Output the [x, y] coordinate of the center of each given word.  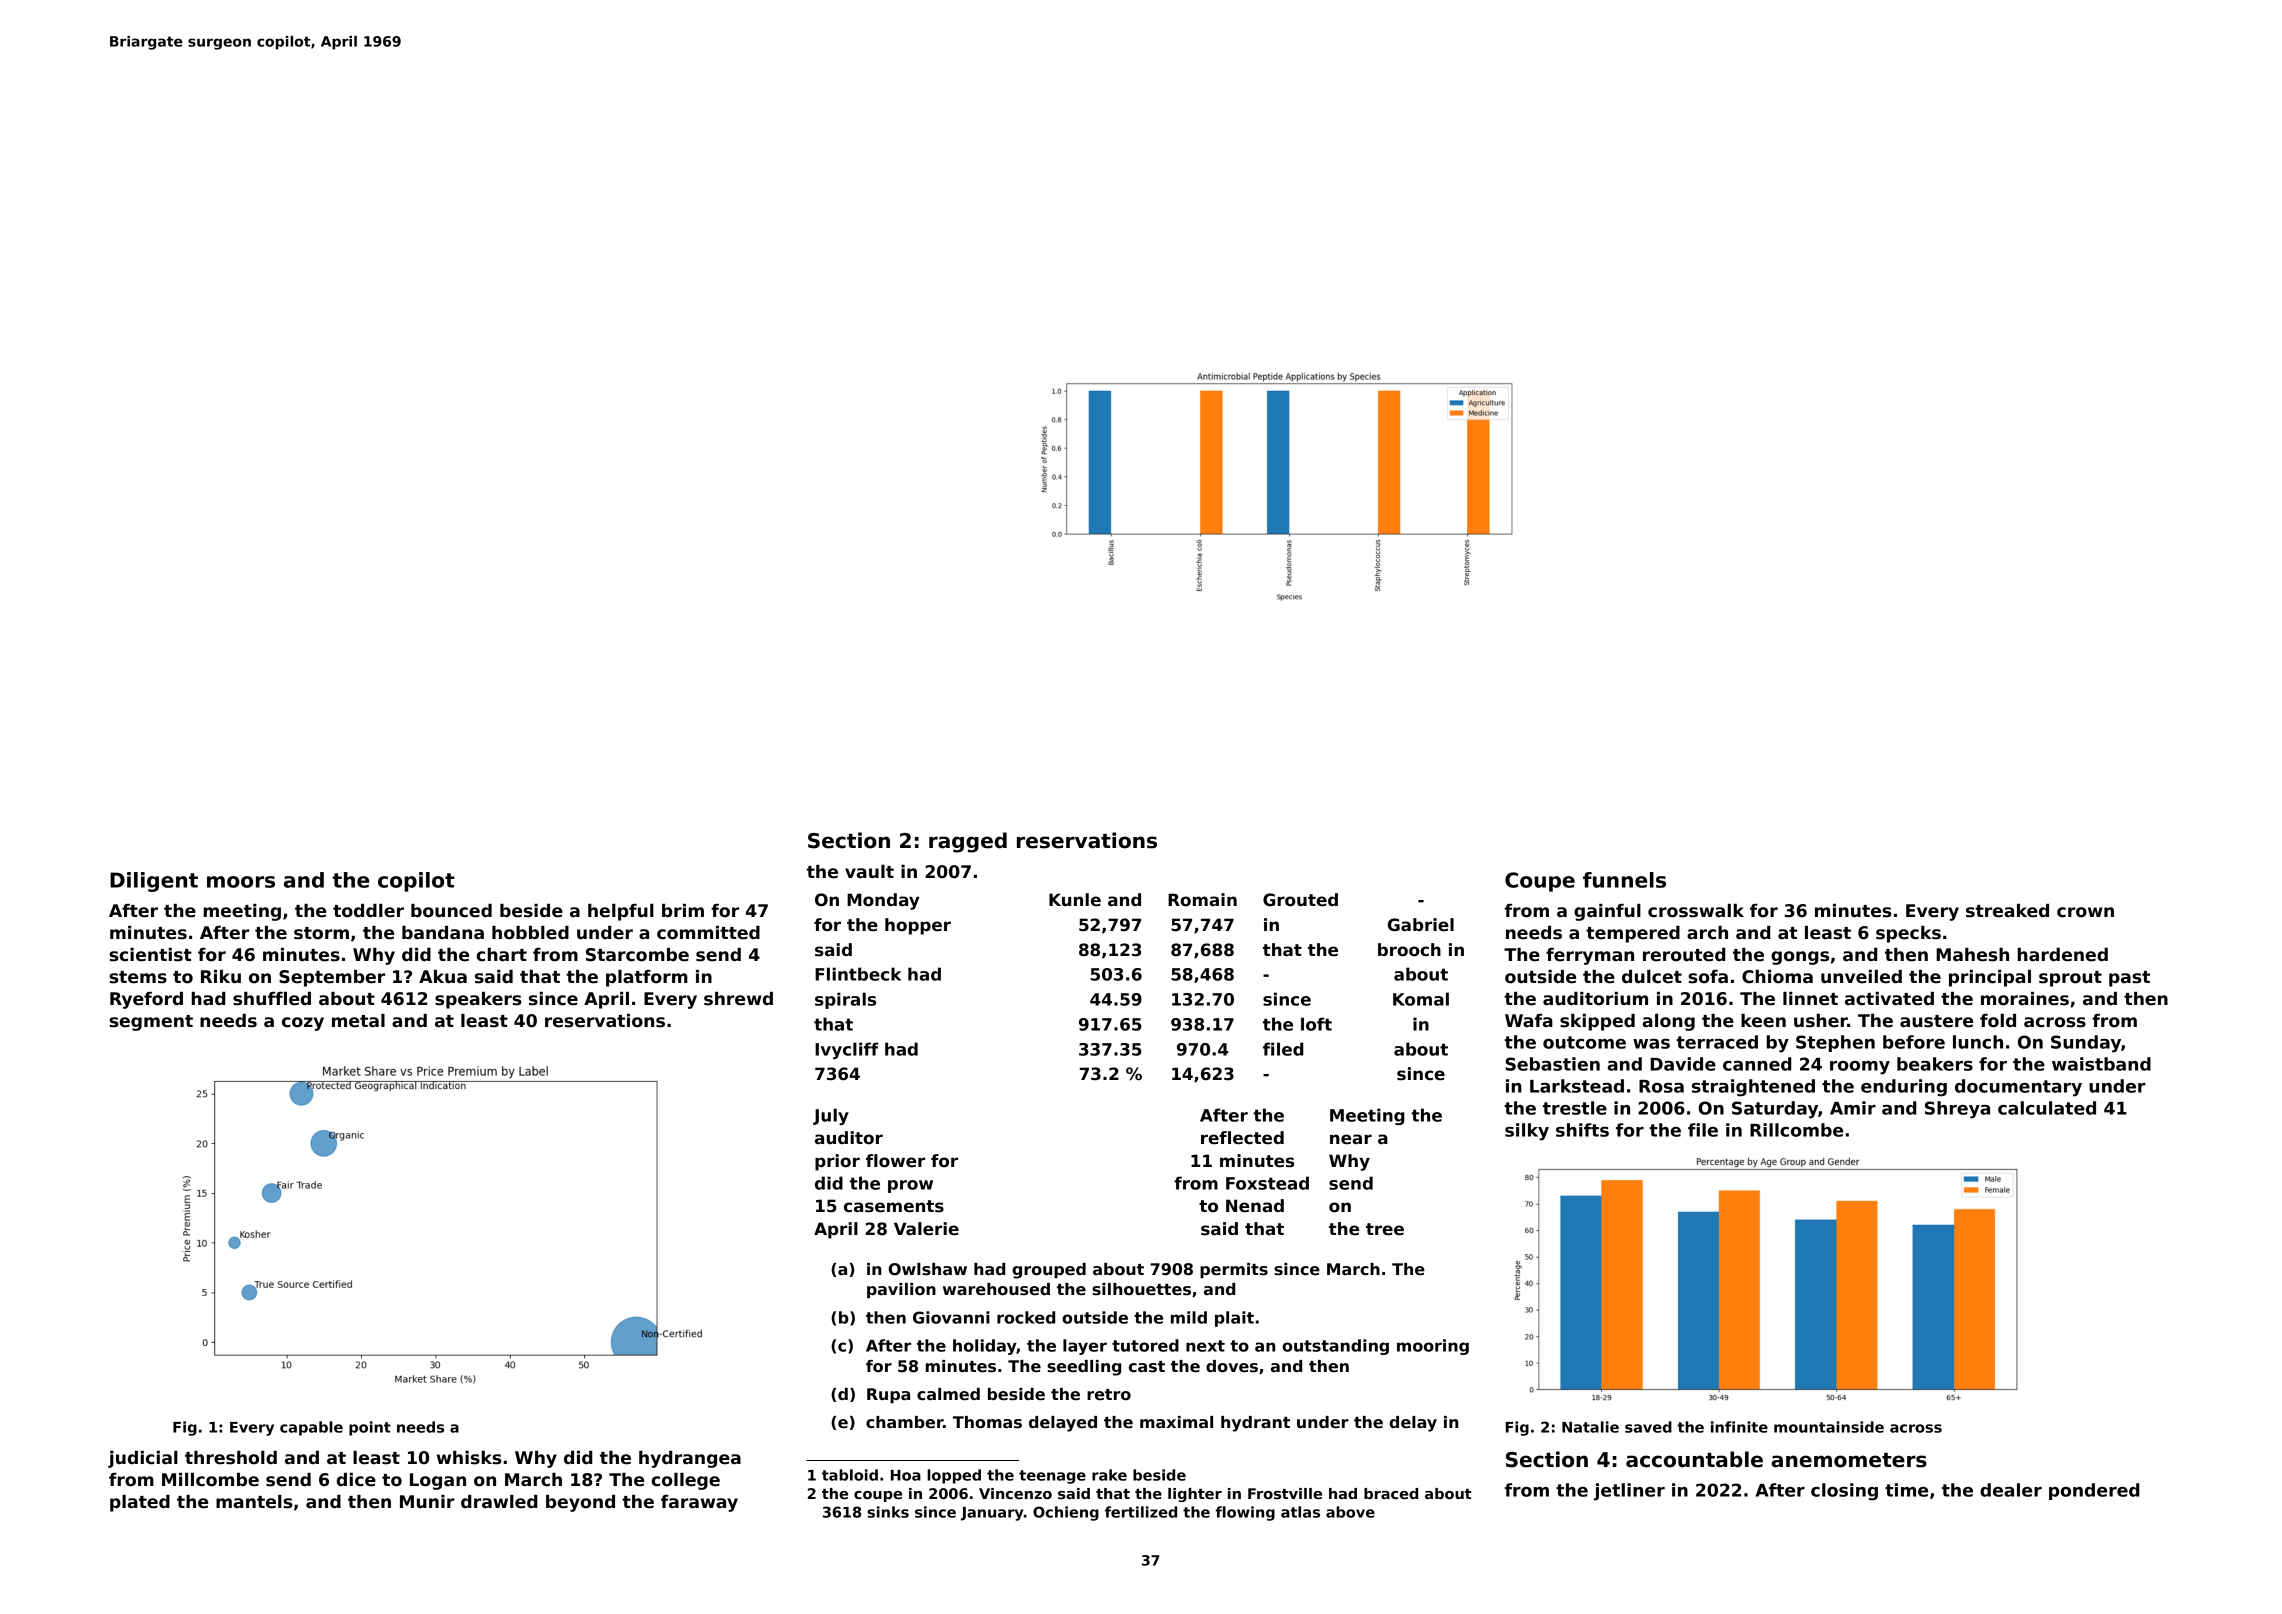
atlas [1300, 1512]
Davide [1683, 1064]
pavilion [901, 1290]
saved [1648, 1427]
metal [358, 1021]
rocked [1026, 1317]
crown [2085, 912]
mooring [1433, 1347]
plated [140, 1503]
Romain [1202, 900]
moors [241, 882]
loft [1316, 1024]
